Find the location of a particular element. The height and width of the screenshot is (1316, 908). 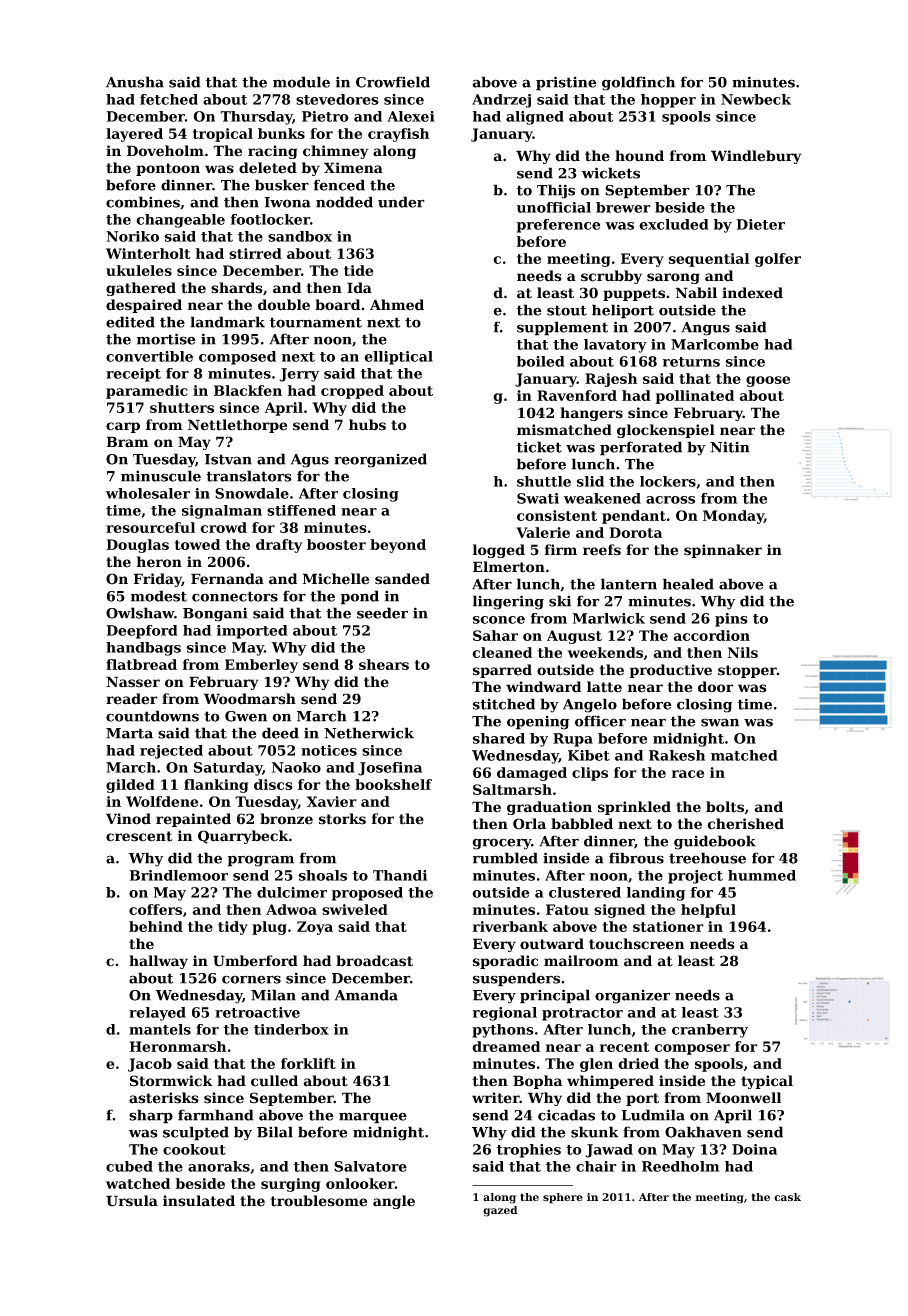

Emberley is located at coordinates (261, 666).
